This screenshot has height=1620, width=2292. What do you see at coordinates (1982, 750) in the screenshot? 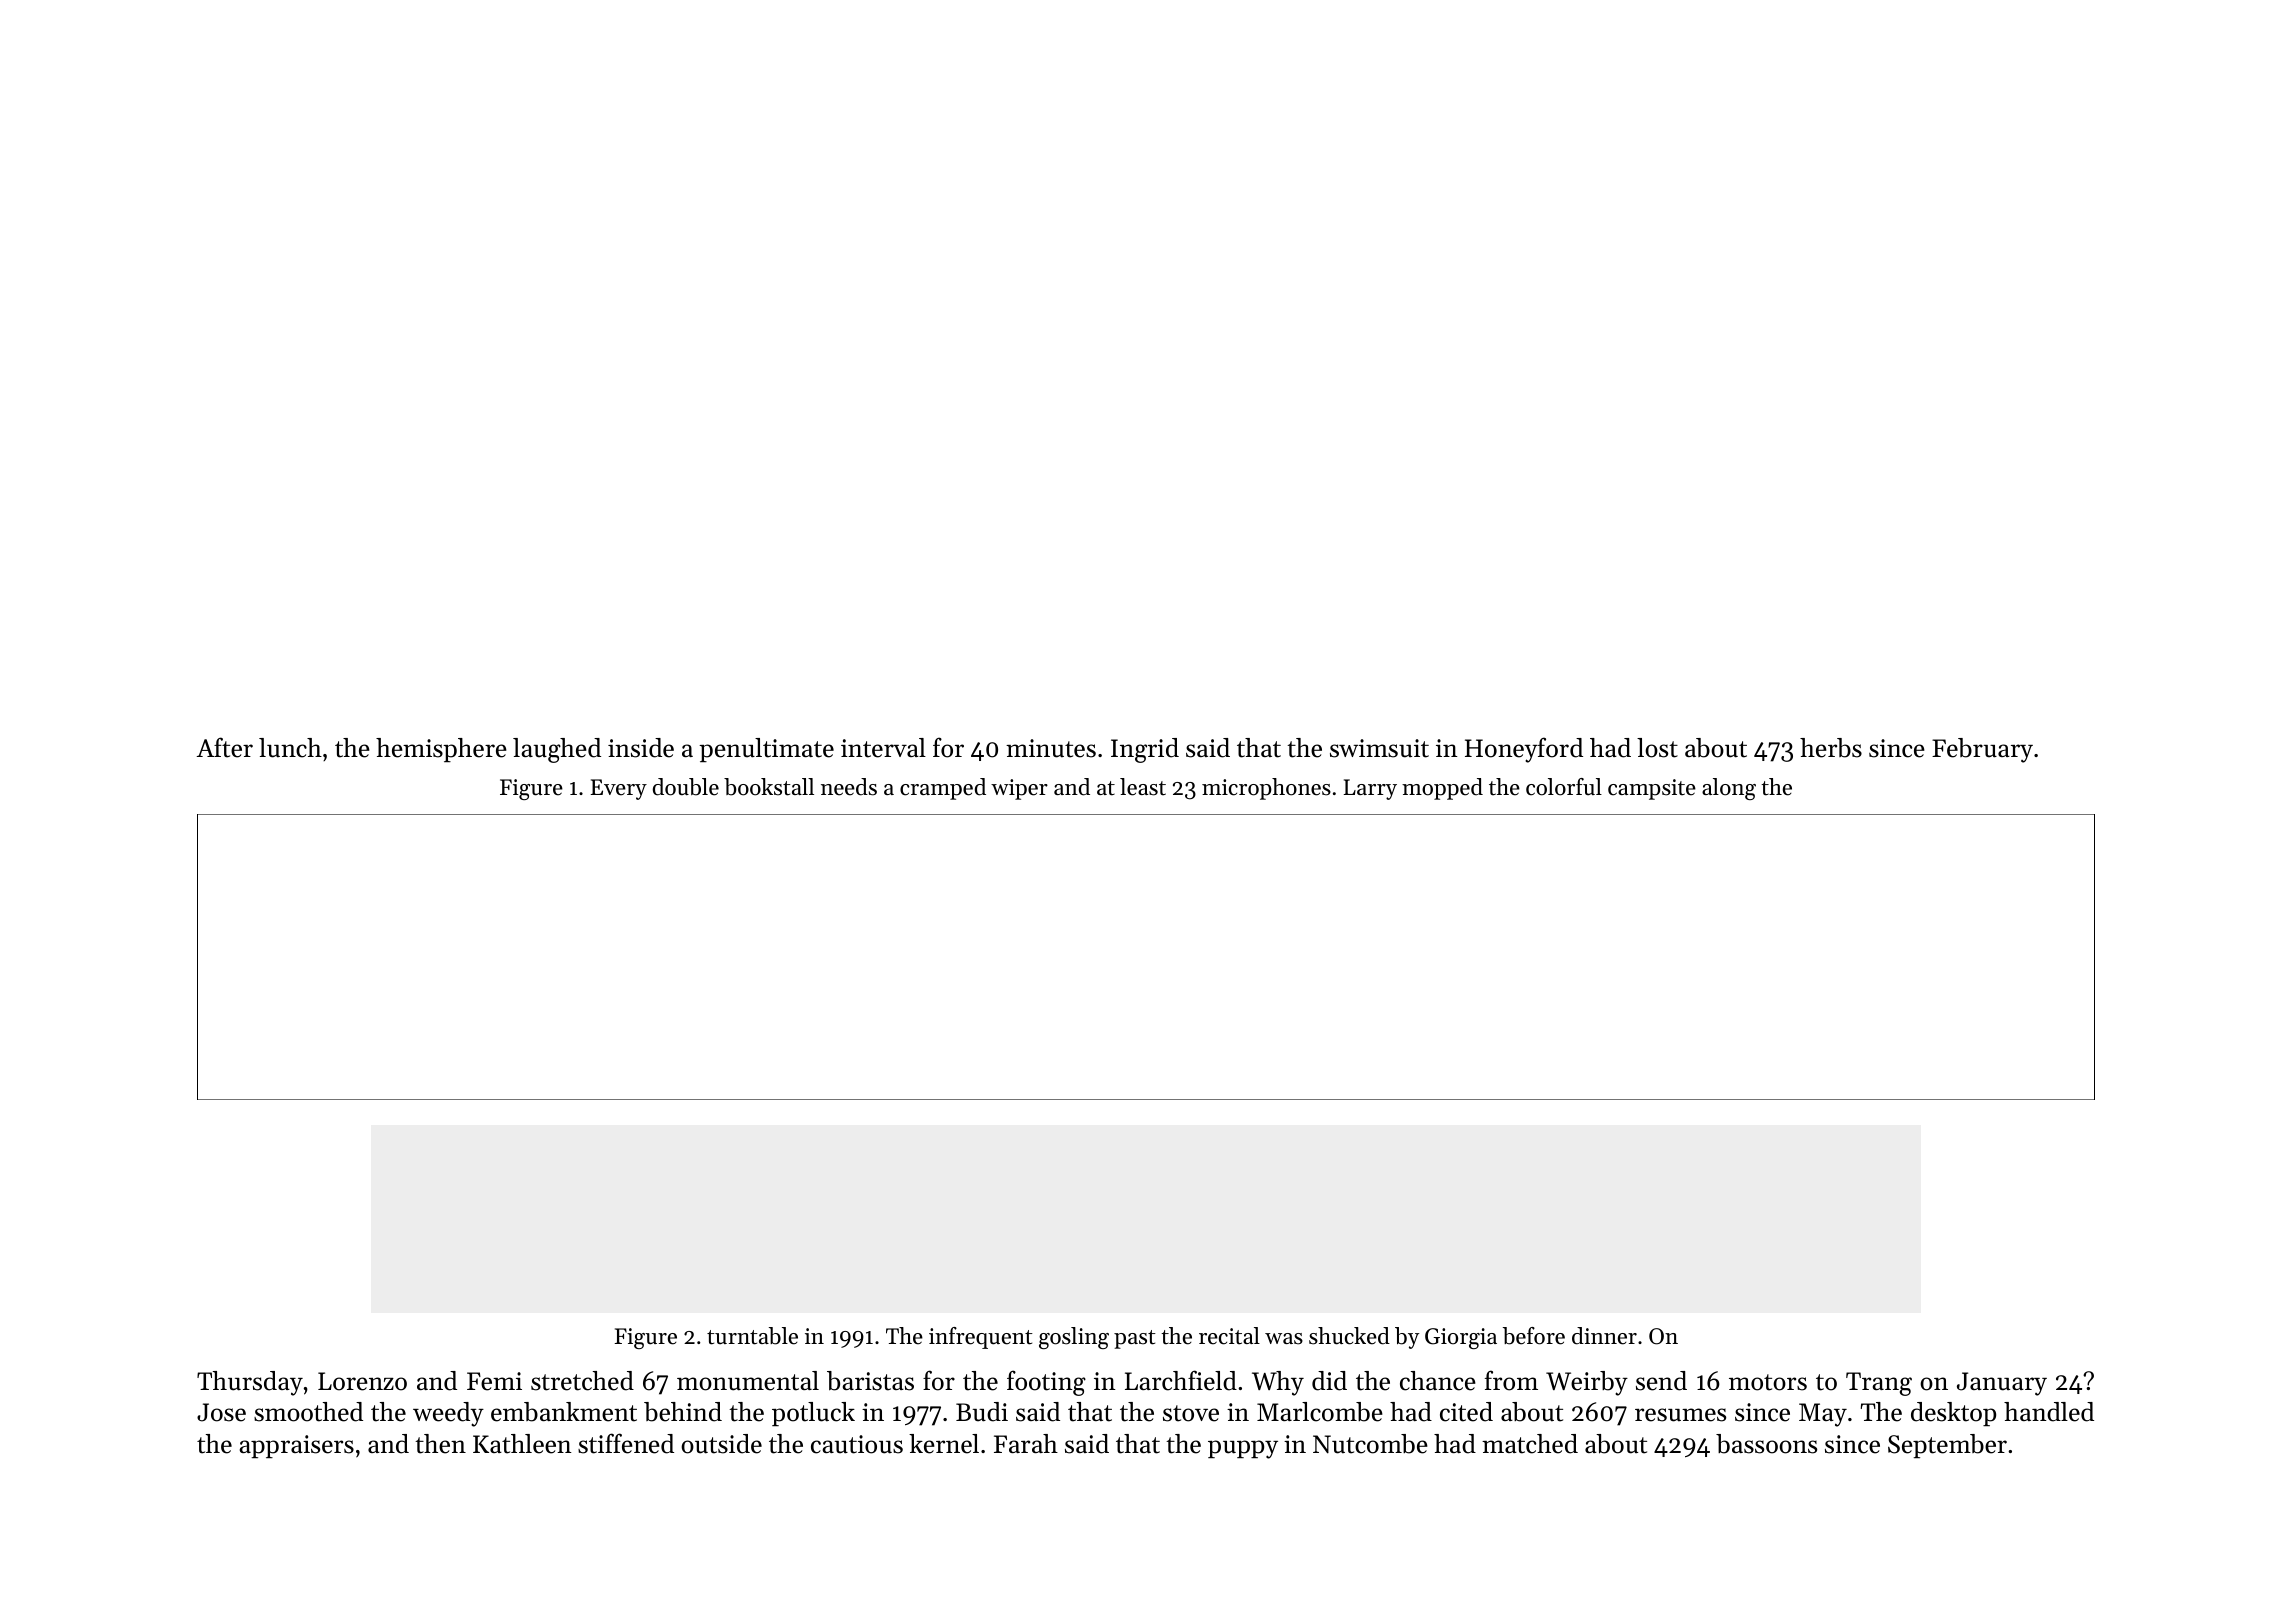
I see `February` at bounding box center [1982, 750].
